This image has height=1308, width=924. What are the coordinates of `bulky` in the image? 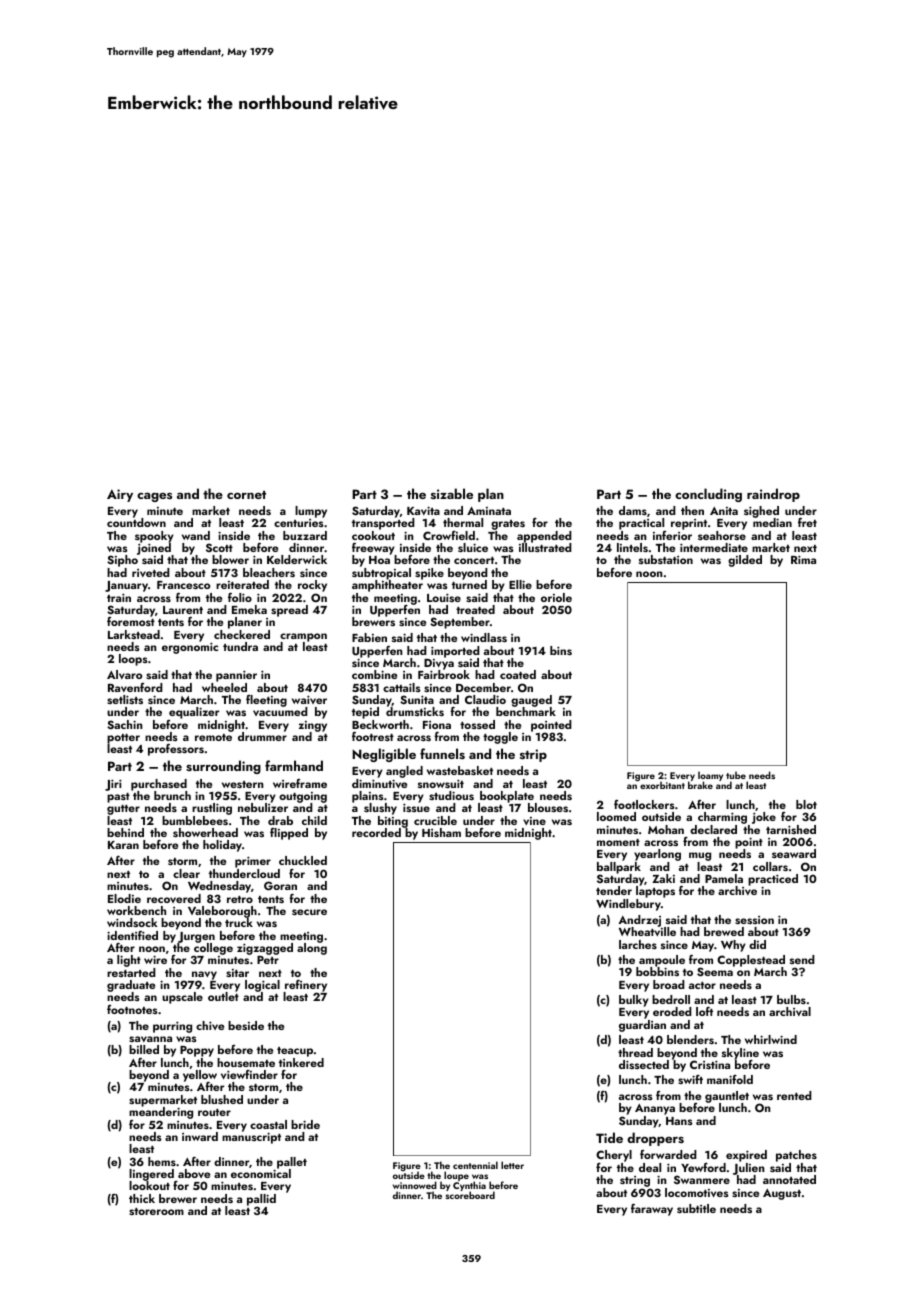 It's located at (634, 1001).
